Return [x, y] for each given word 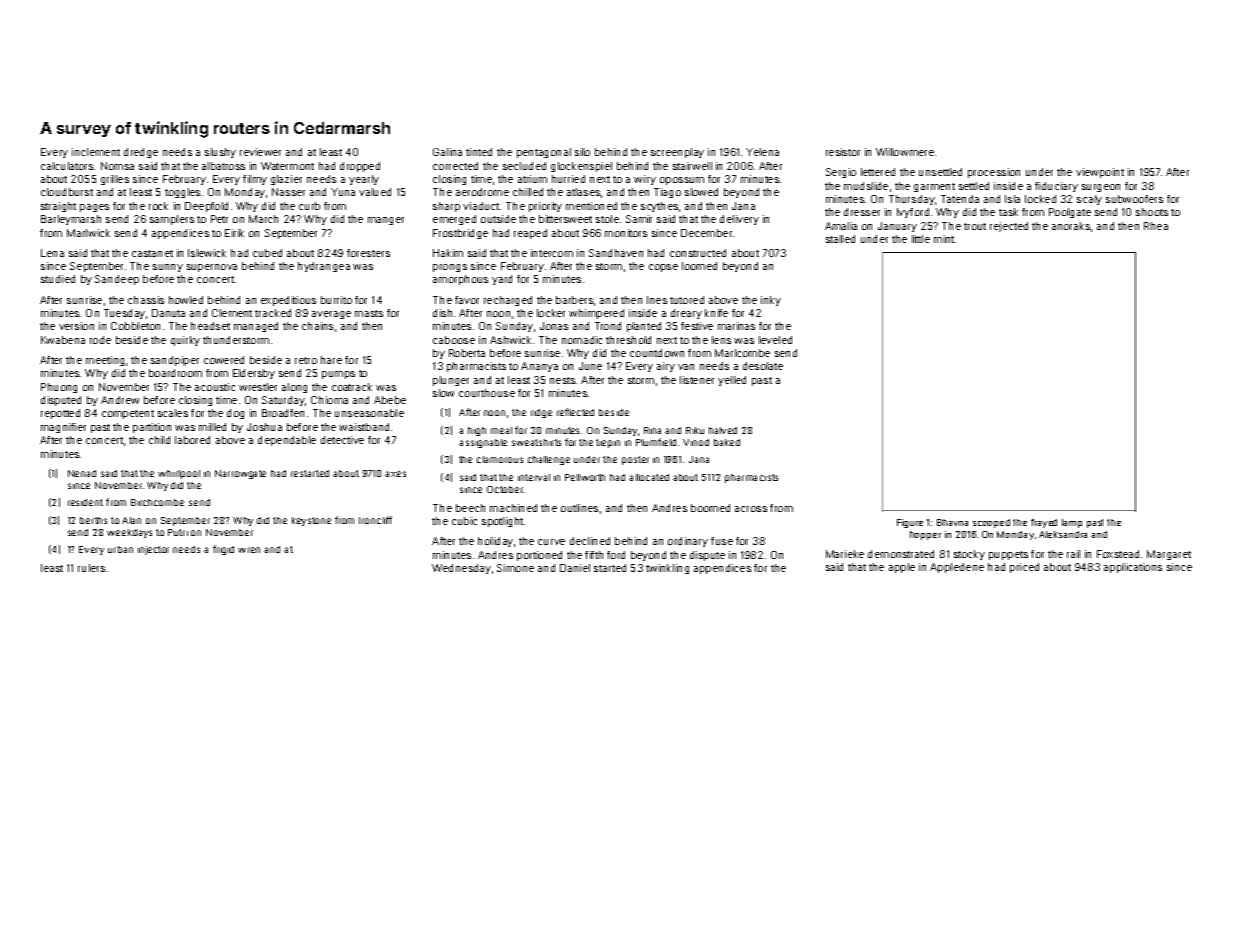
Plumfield [656, 442]
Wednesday [461, 569]
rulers [91, 568]
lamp [1072, 523]
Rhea [1156, 226]
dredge [141, 153]
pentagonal [544, 153]
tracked [273, 313]
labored [192, 440]
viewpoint [1100, 173]
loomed [699, 266]
